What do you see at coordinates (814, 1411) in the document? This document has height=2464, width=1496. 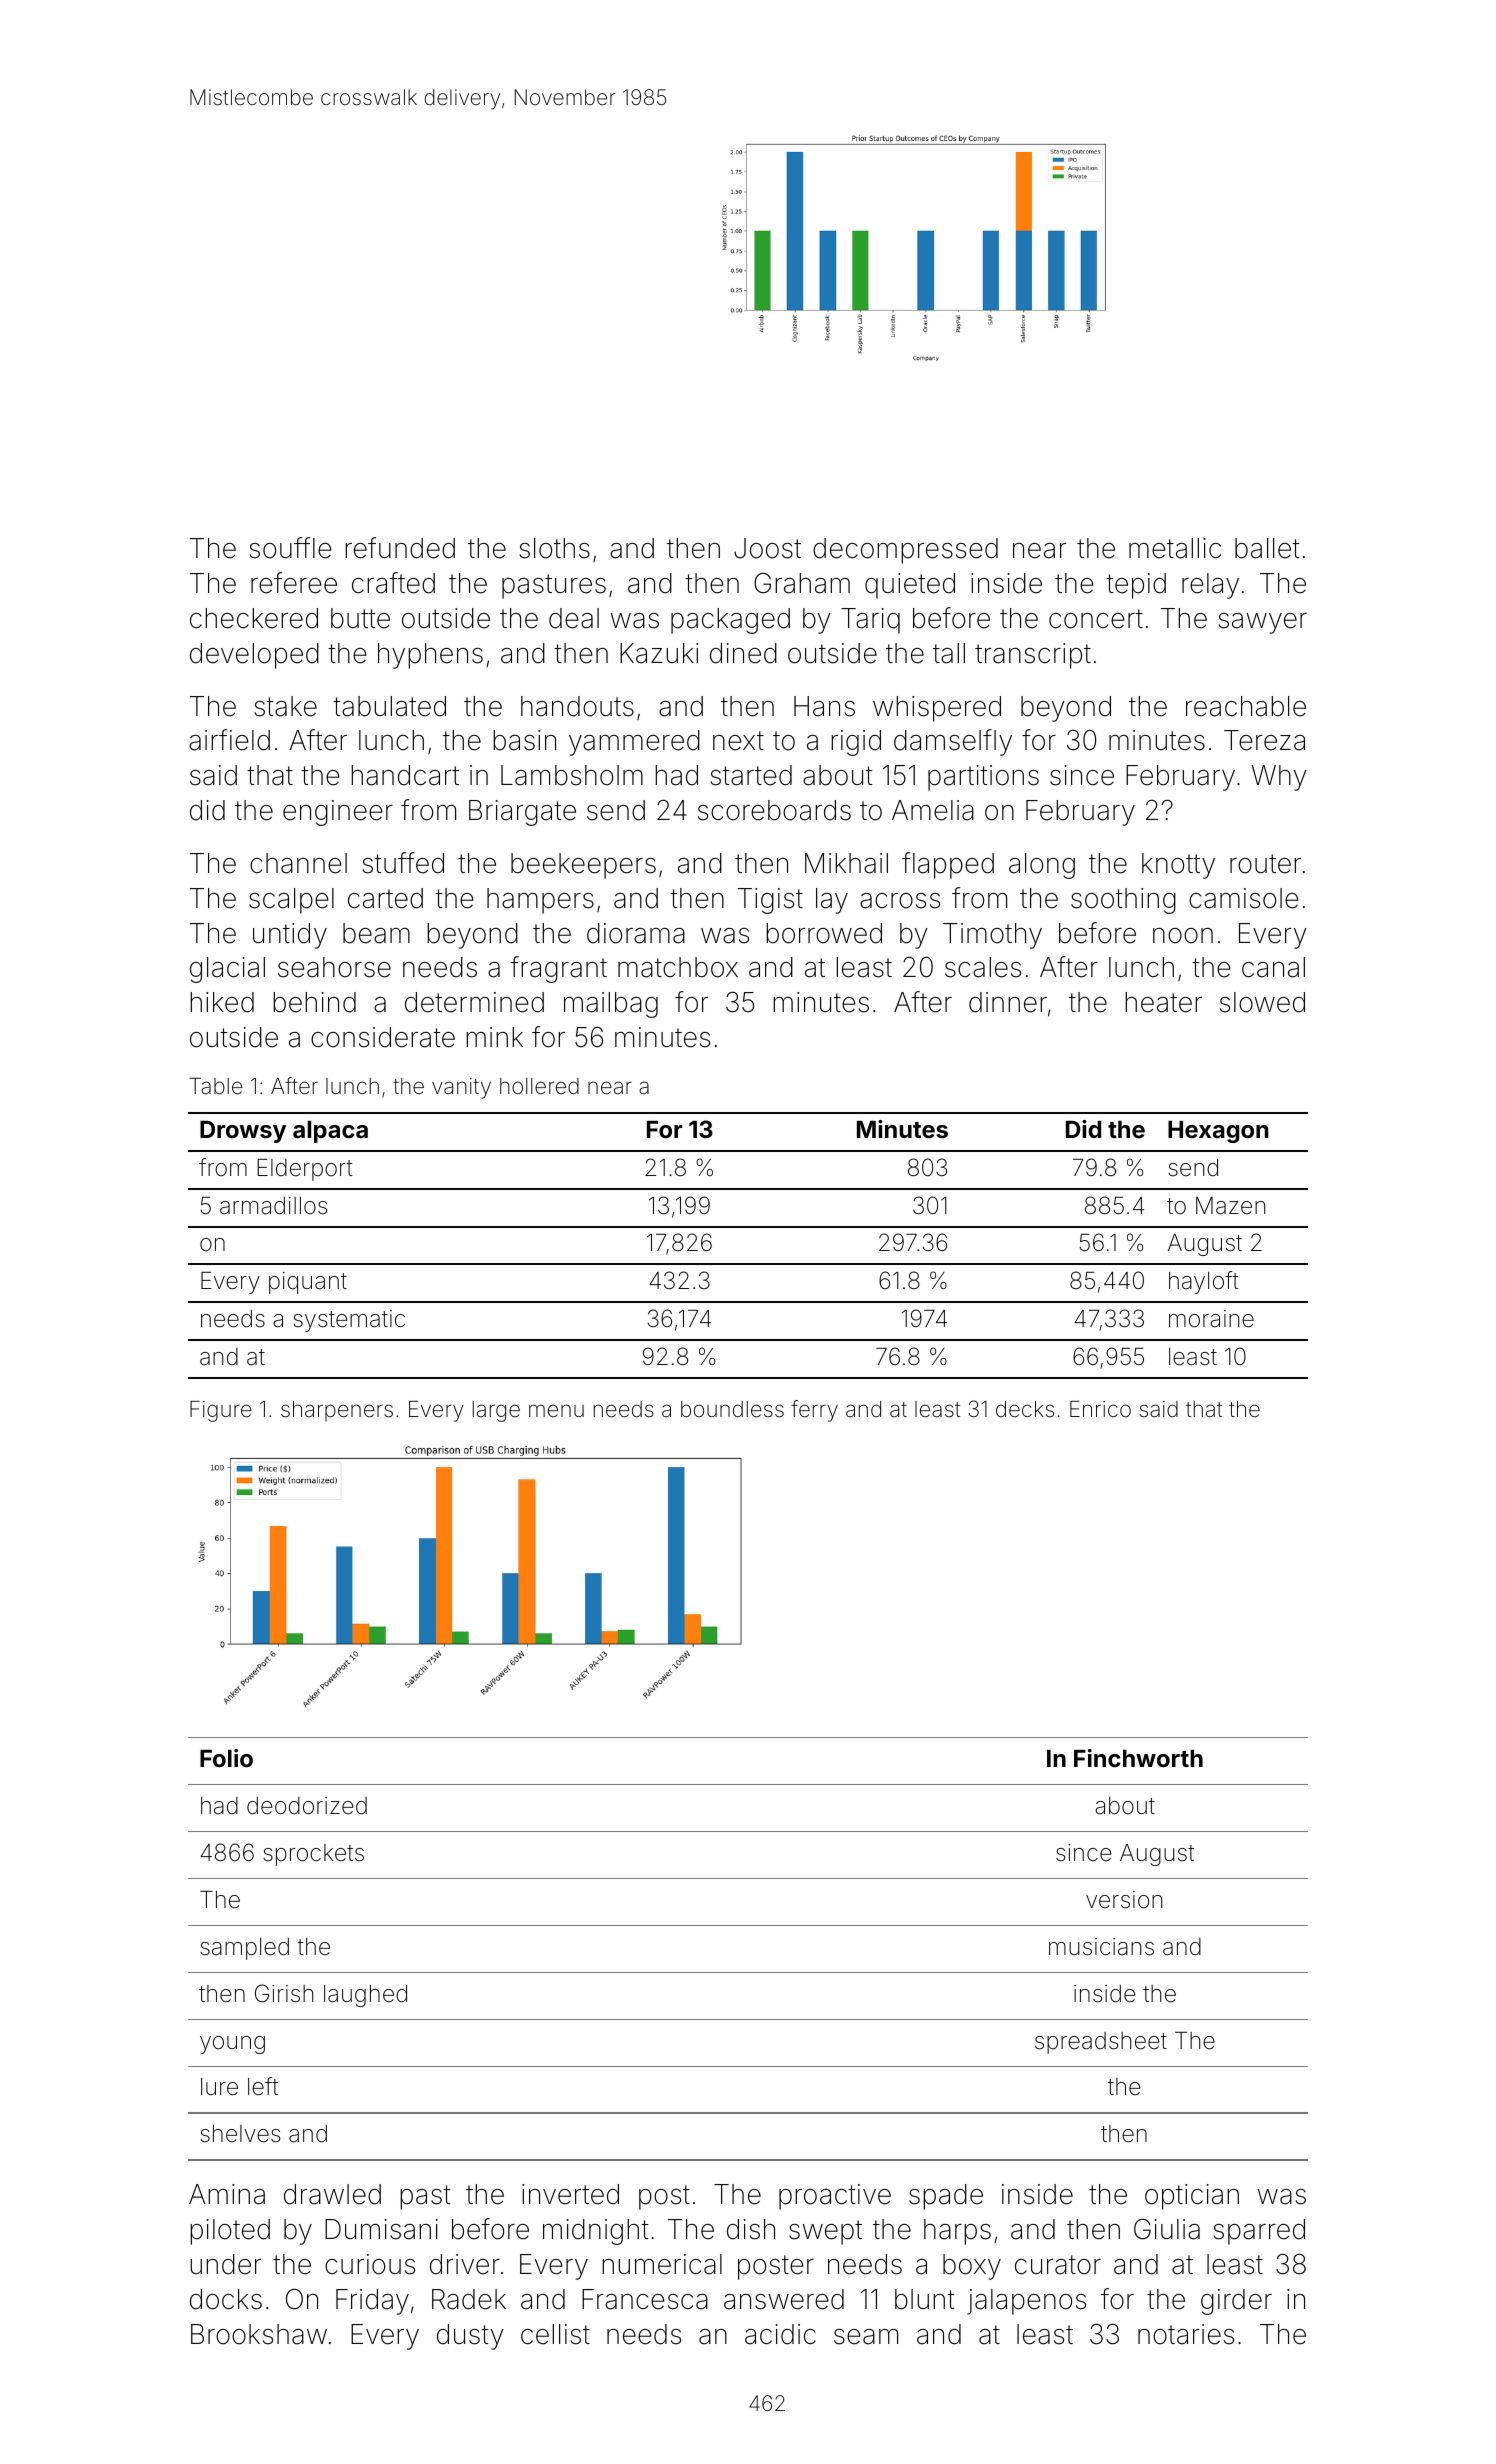 I see `ferry` at bounding box center [814, 1411].
